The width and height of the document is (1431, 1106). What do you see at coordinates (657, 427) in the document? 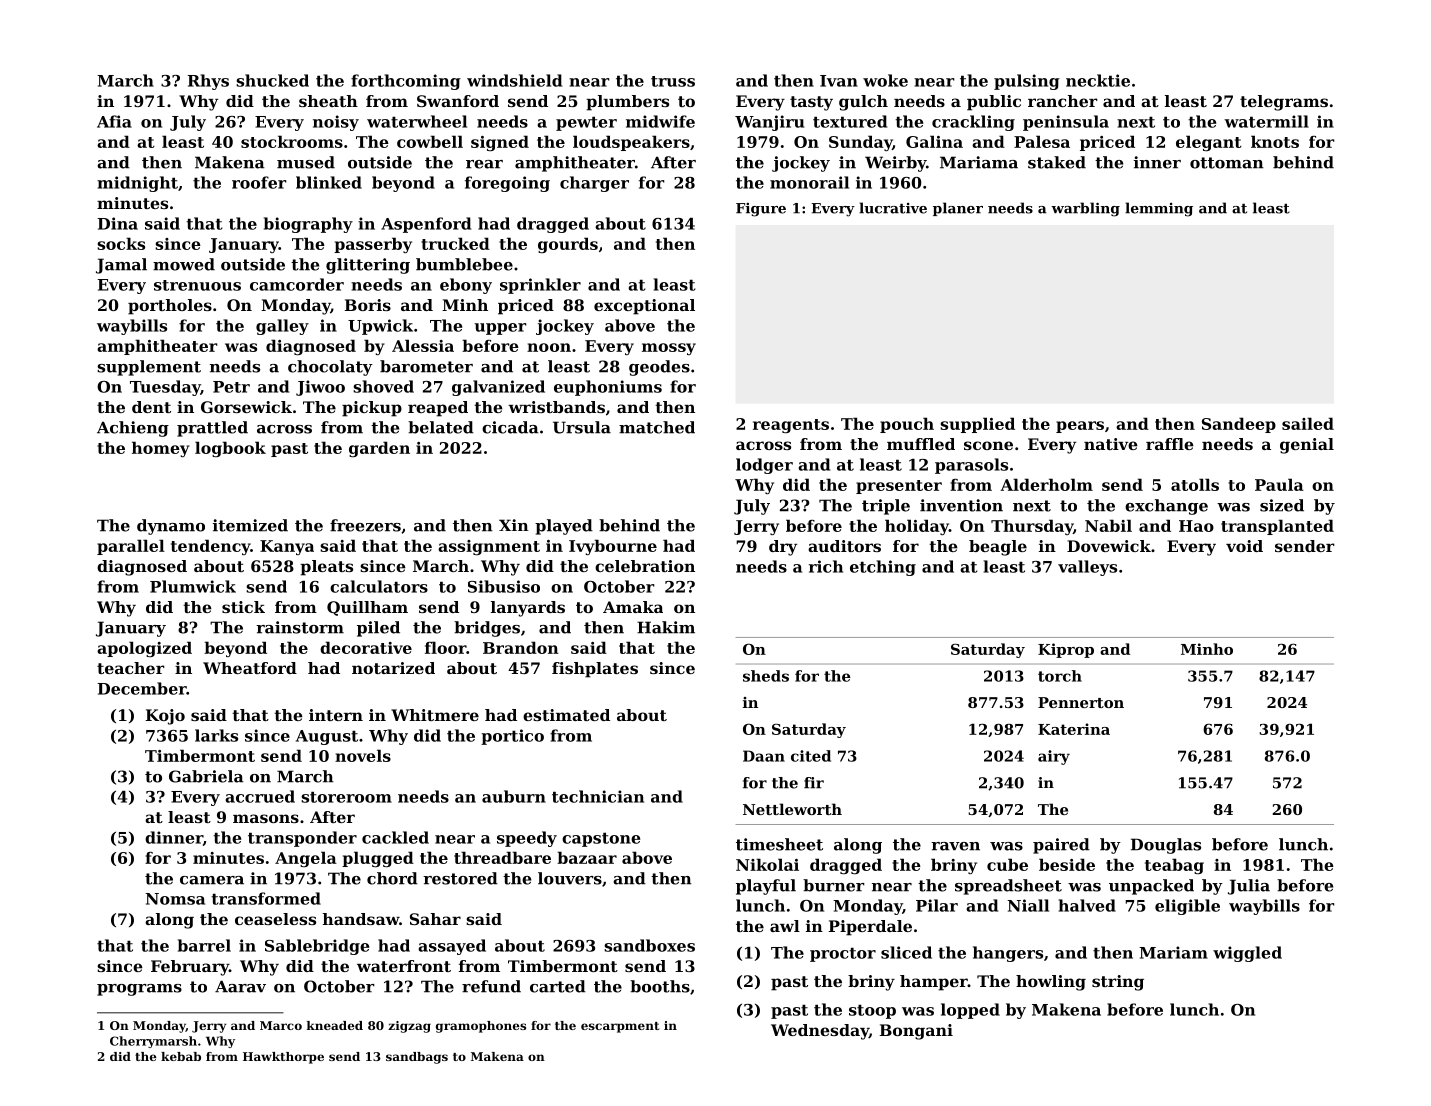
I see `matched` at bounding box center [657, 427].
